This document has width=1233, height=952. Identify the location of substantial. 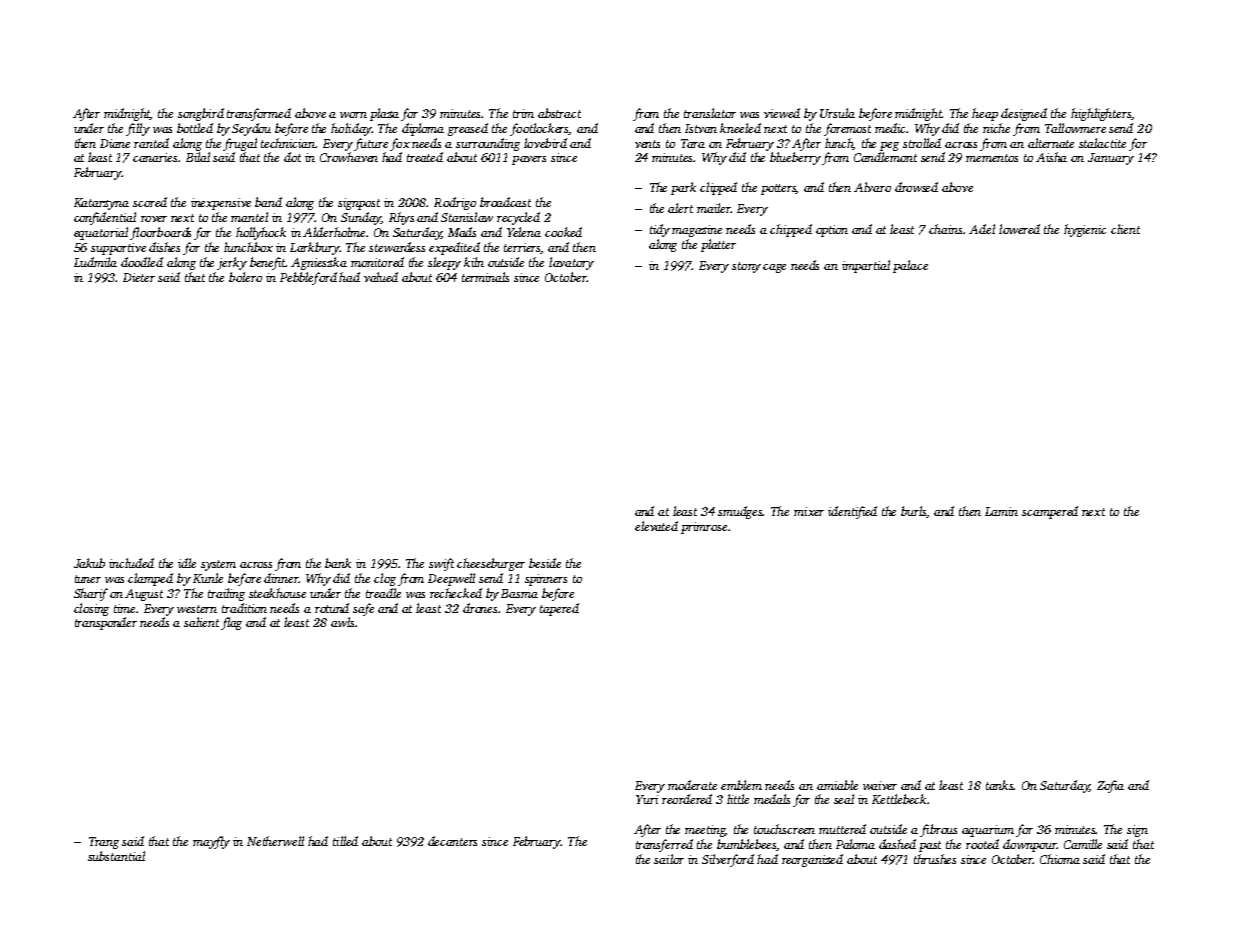
(116, 856).
